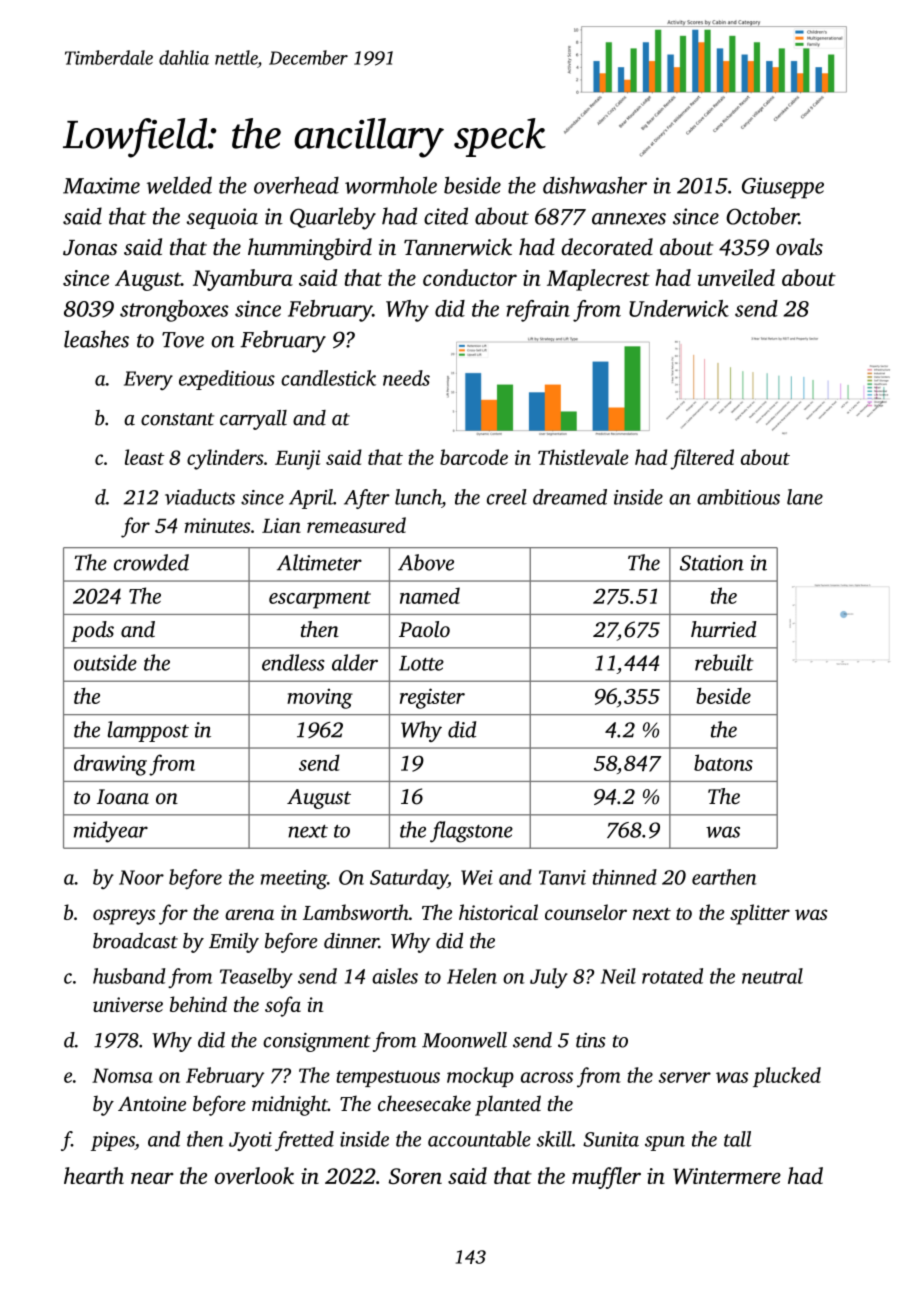  Describe the element at coordinates (625, 877) in the screenshot. I see `thinned` at that location.
